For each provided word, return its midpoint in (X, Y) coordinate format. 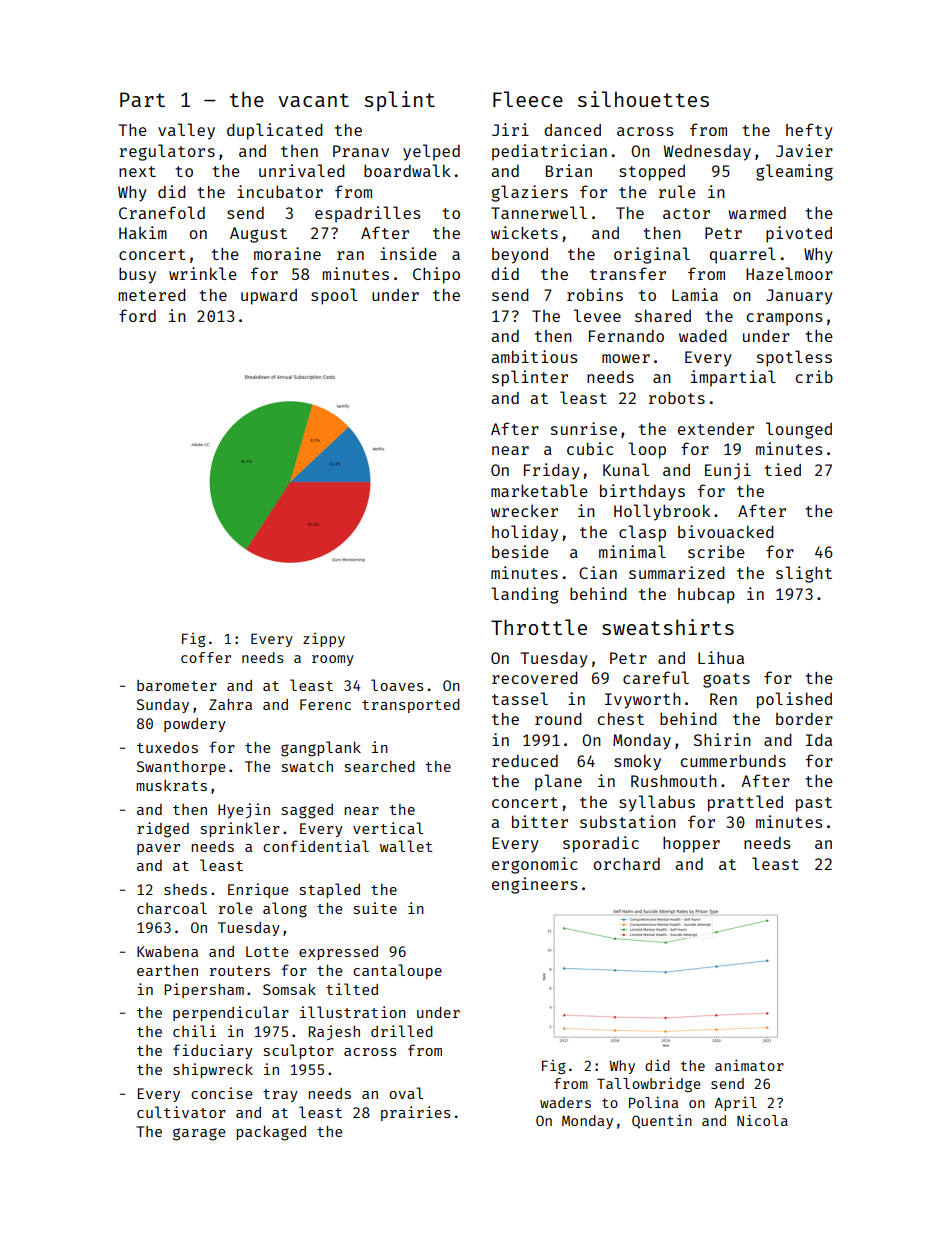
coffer (206, 657)
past (814, 804)
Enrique (258, 890)
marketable (539, 490)
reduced (525, 761)
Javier (804, 150)
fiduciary (213, 1051)
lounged (799, 430)
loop (647, 450)
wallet (406, 846)
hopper (691, 845)
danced (572, 130)
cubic (590, 448)
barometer (177, 685)
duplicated (275, 131)
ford (137, 315)
